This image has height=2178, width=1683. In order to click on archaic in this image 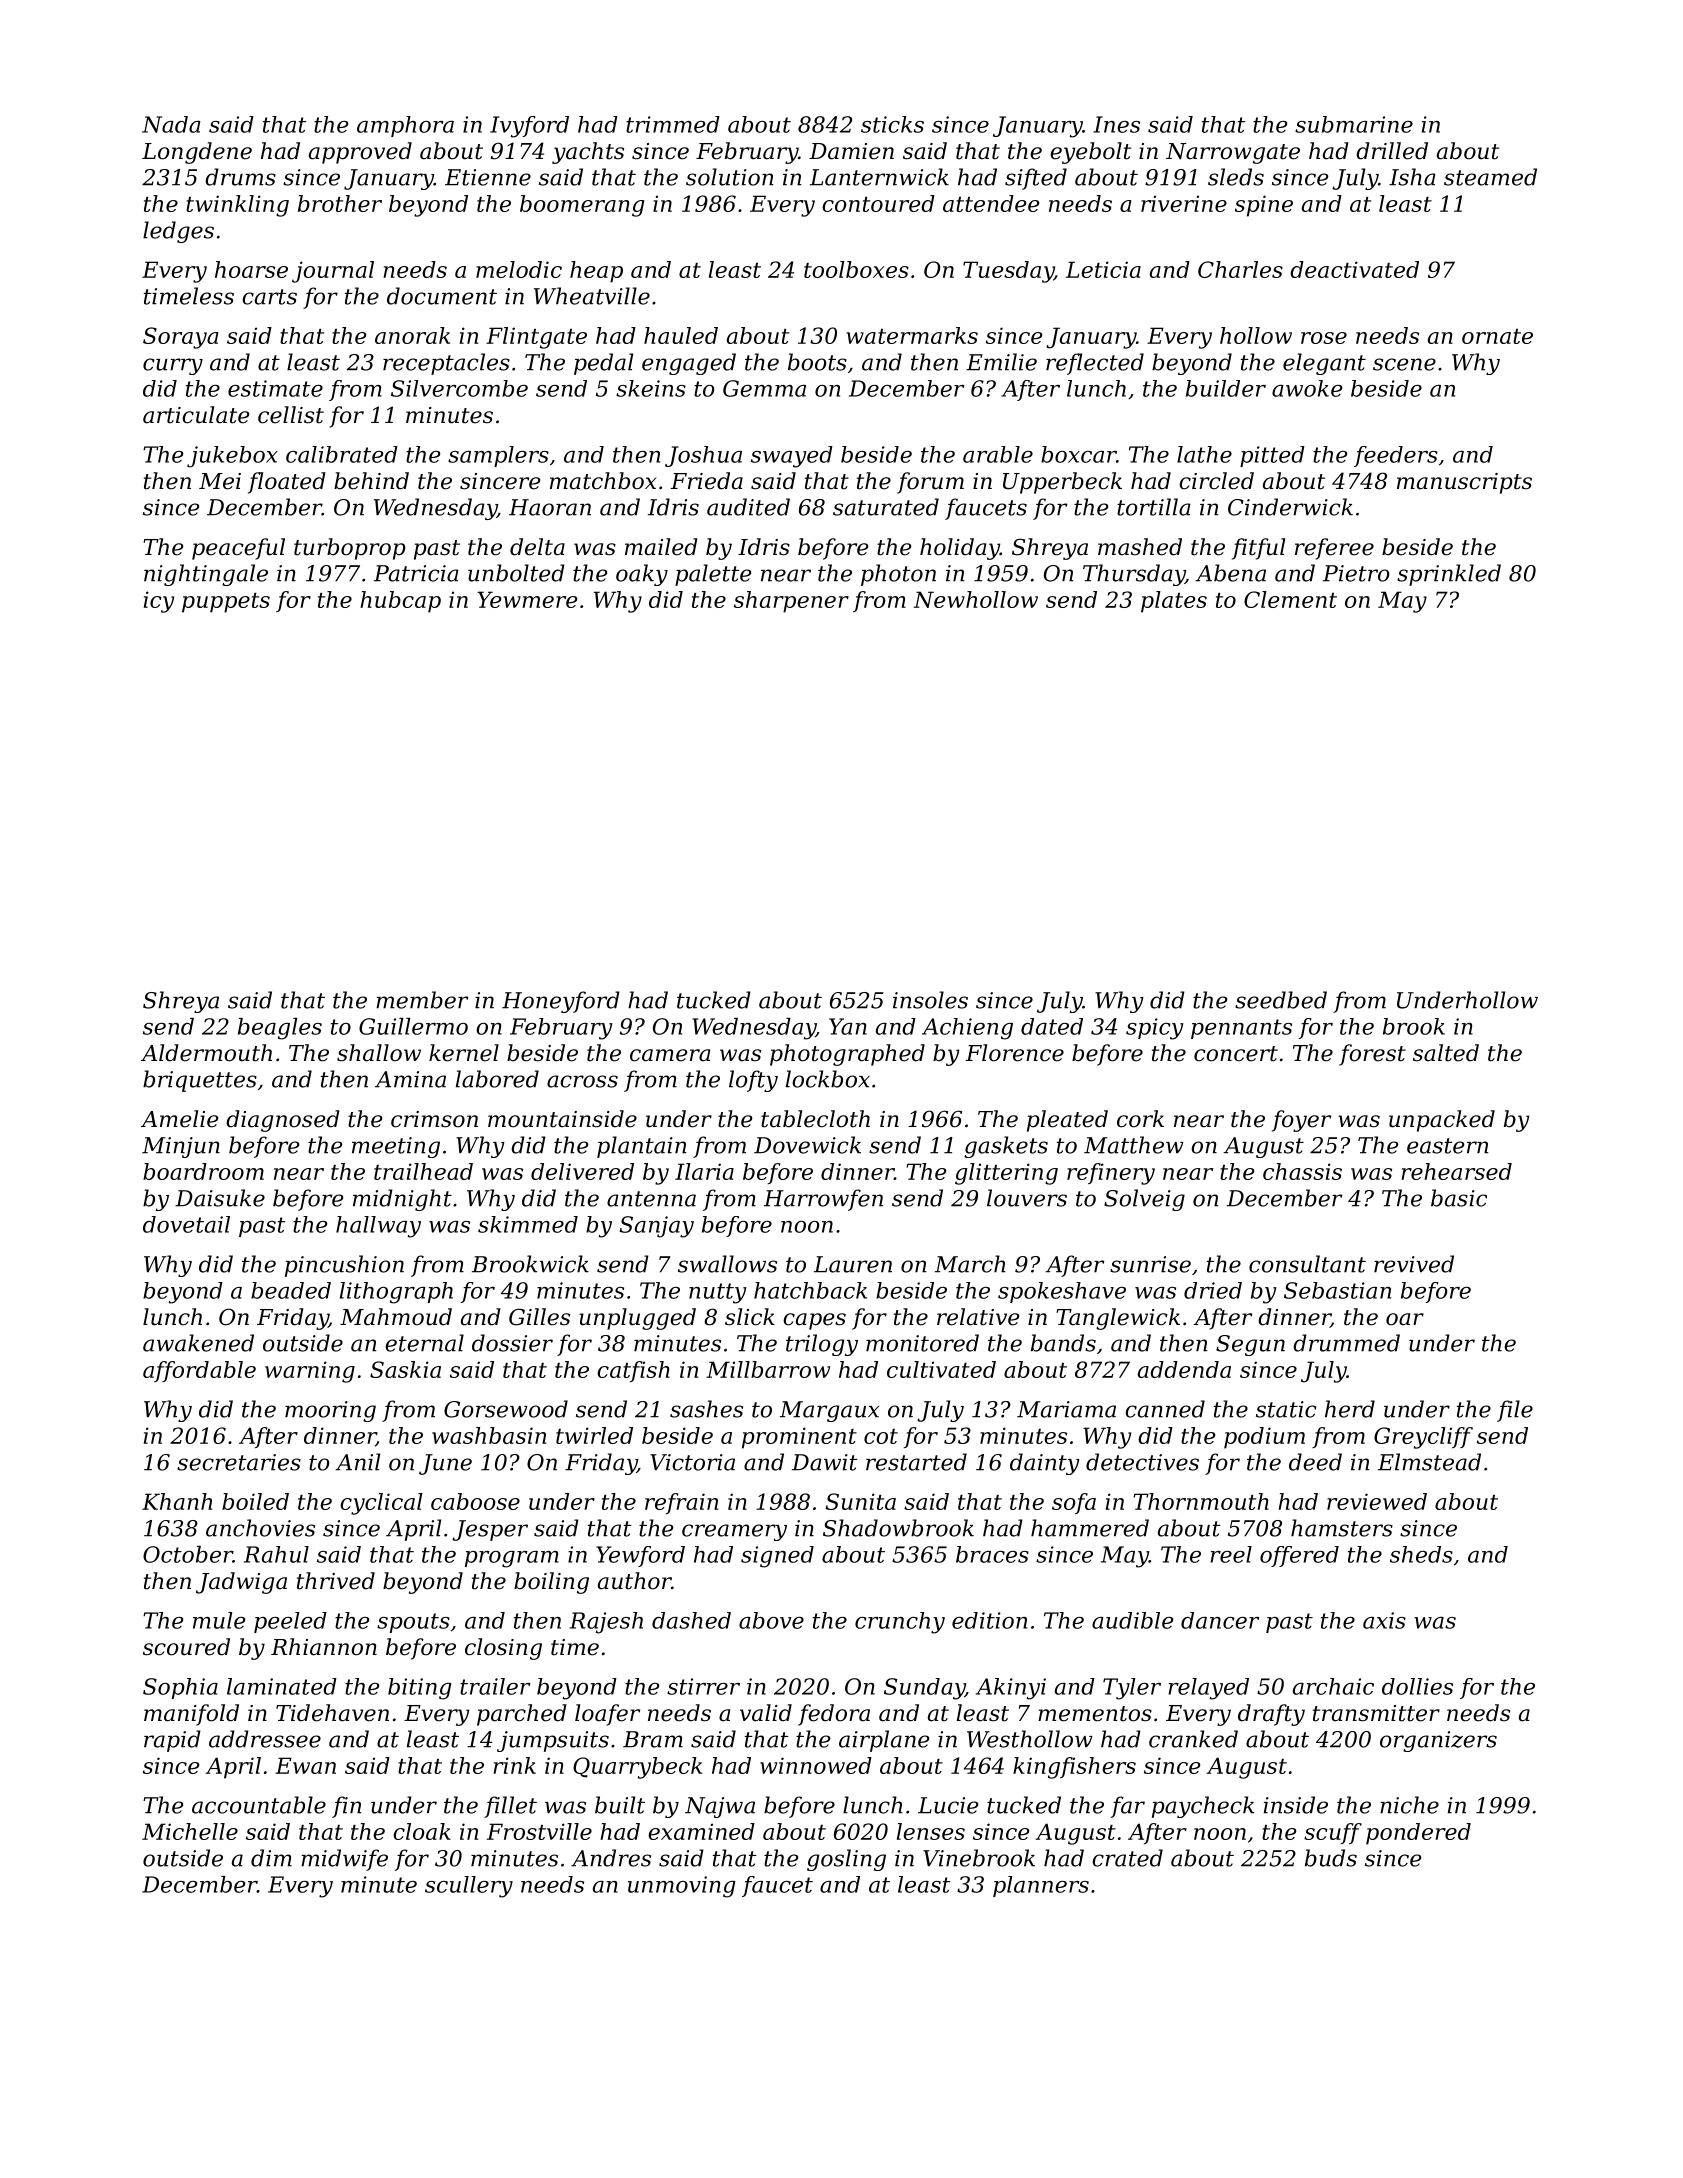, I will do `click(1333, 1686)`.
